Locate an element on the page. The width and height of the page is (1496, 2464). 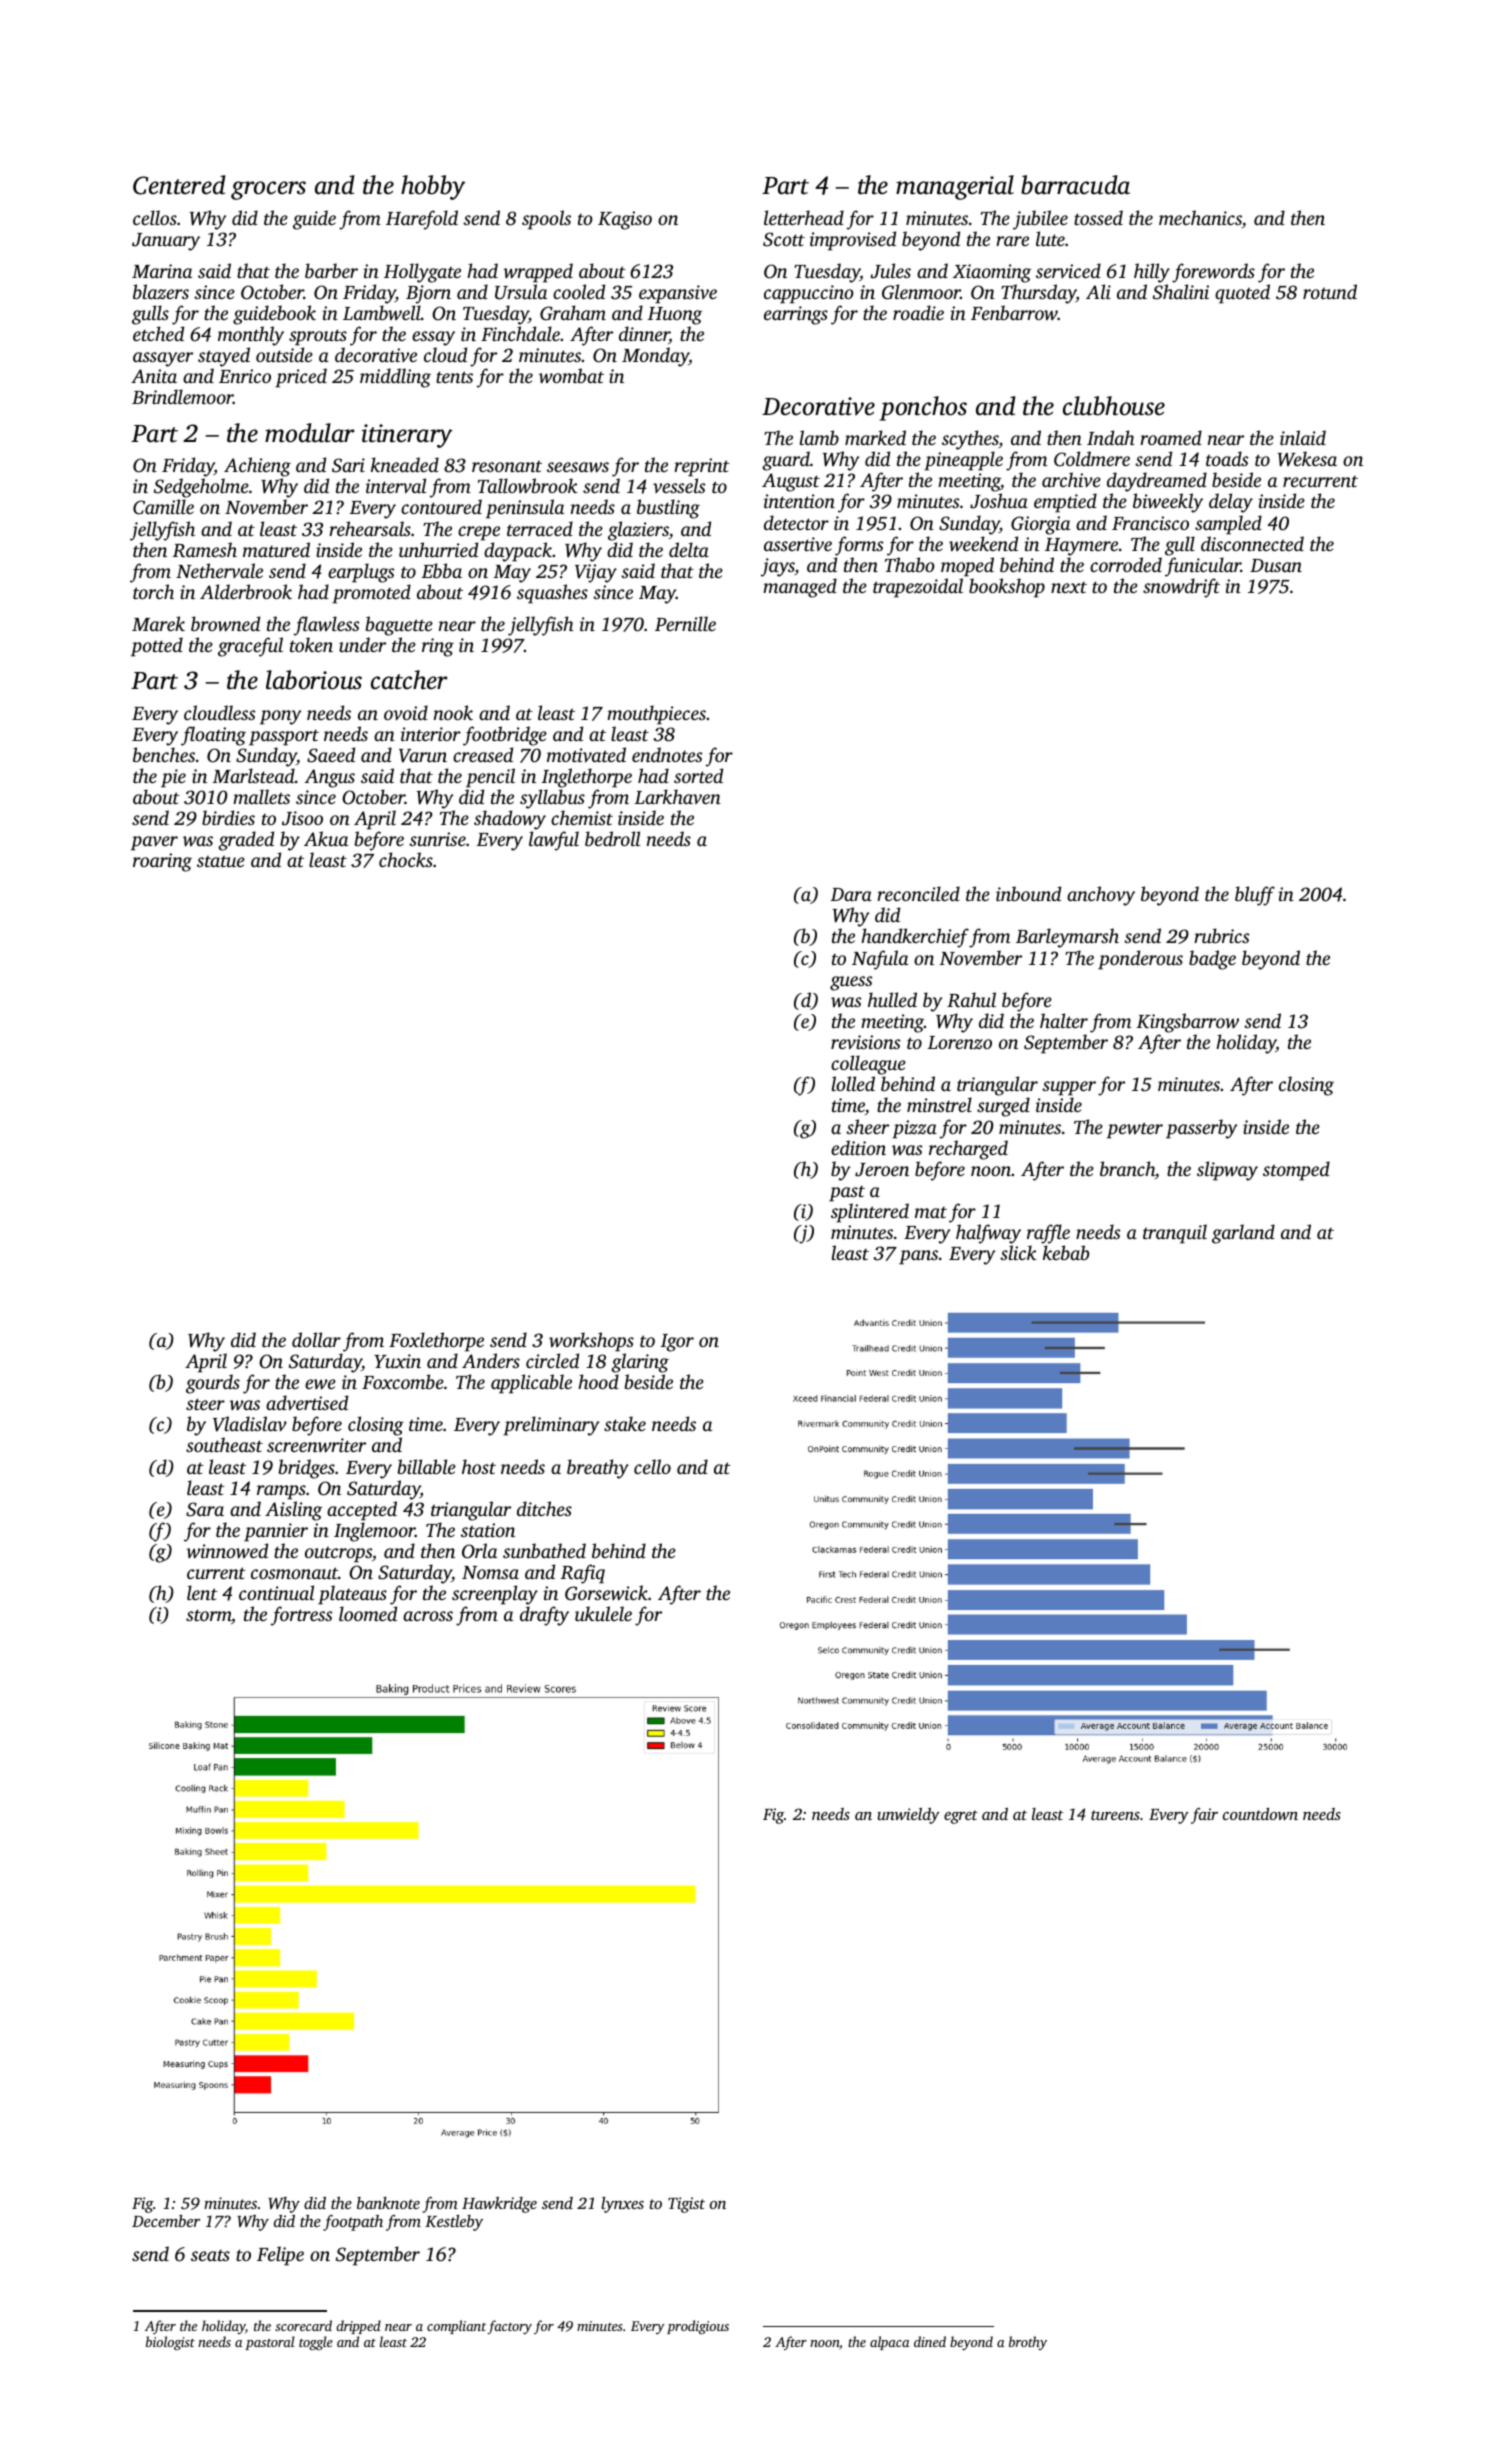
countdown is located at coordinates (1260, 1814).
